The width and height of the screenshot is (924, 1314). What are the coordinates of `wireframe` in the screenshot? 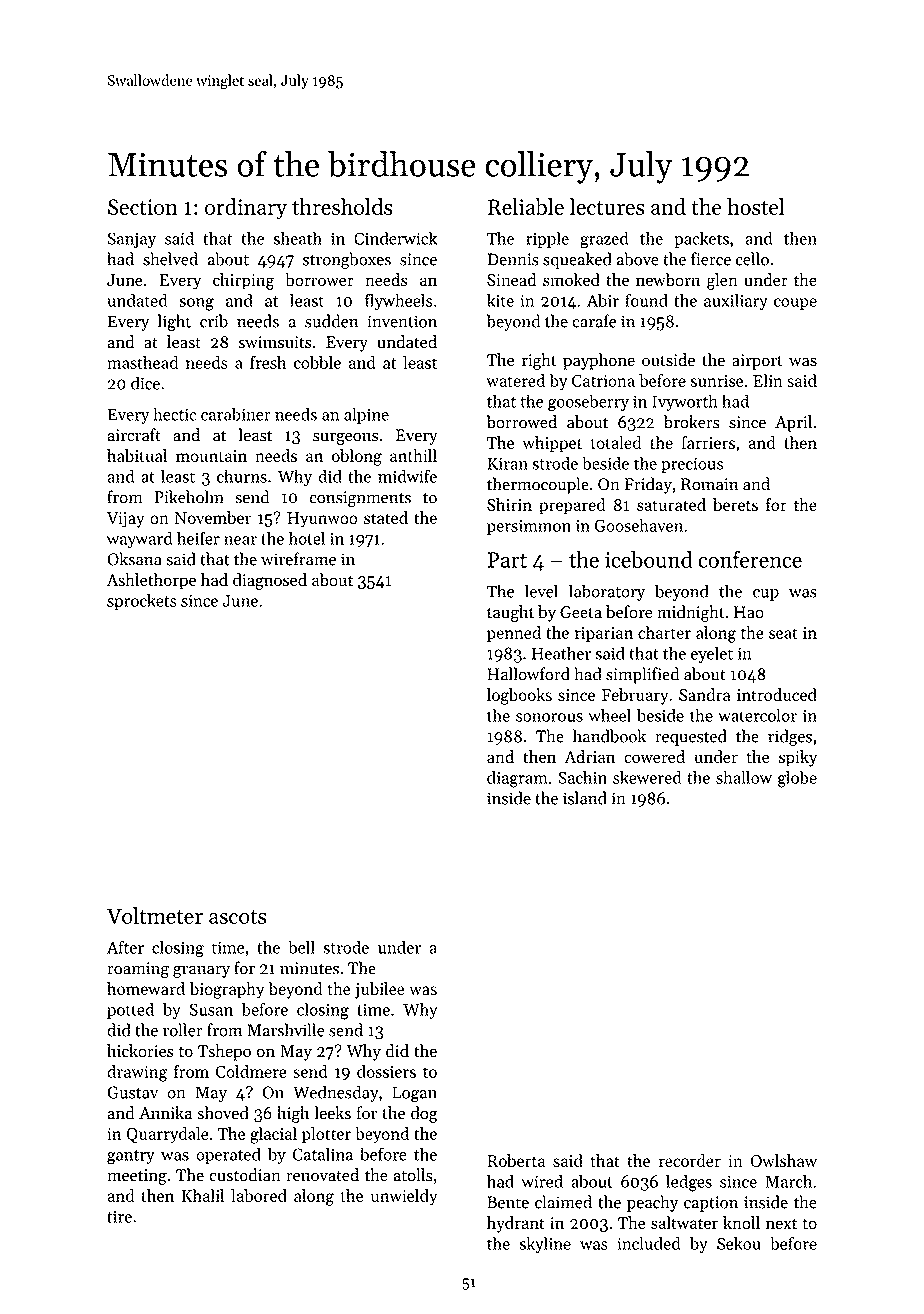 It's located at (298, 559).
